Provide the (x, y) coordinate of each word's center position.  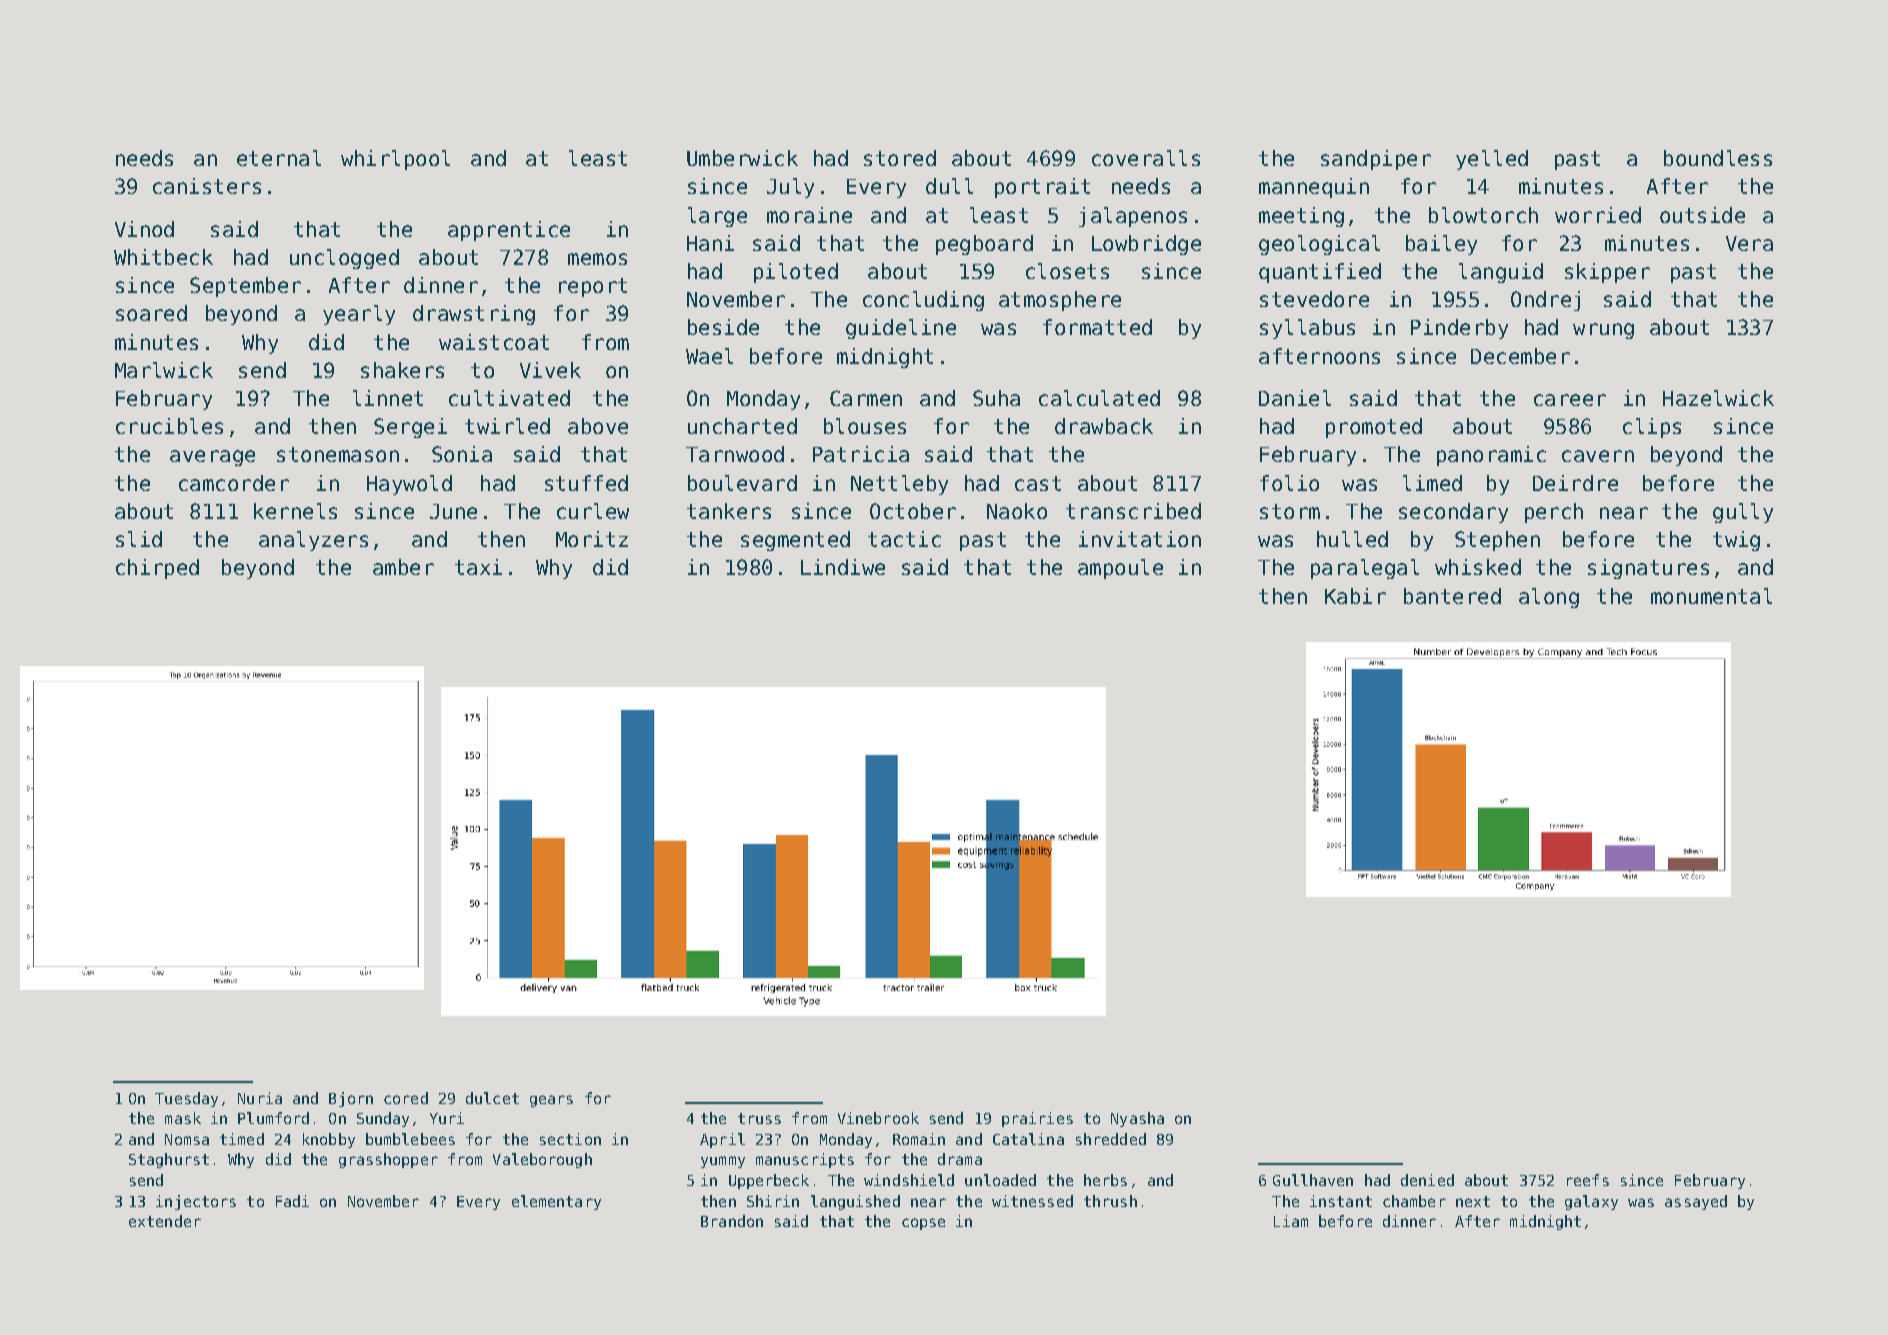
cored (406, 1098)
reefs (1588, 1180)
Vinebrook (878, 1118)
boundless (1718, 158)
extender (165, 1221)
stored (900, 158)
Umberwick (742, 158)
